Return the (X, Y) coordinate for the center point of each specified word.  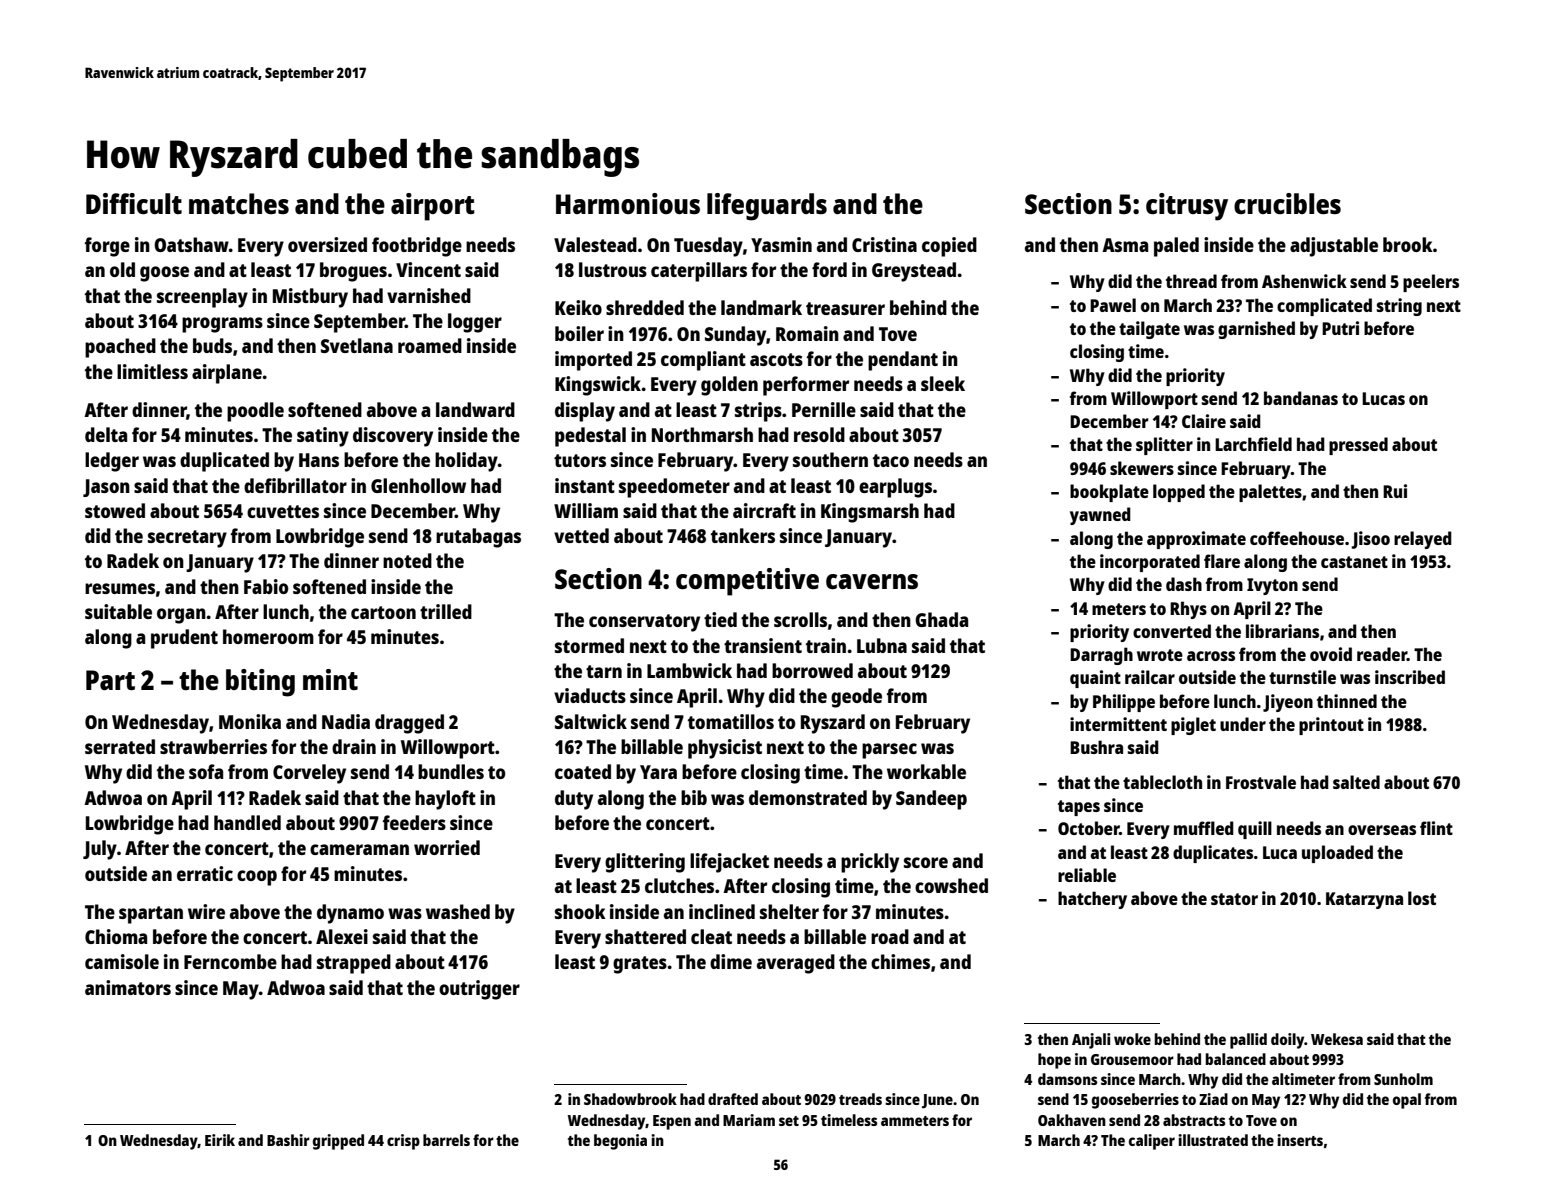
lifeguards (767, 207)
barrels (446, 1140)
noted (407, 560)
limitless (152, 371)
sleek (943, 383)
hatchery (1092, 900)
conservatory (644, 623)
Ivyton (1272, 586)
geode (856, 698)
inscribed (1410, 677)
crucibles (1287, 203)
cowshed (951, 885)
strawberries (213, 746)
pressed (1358, 446)
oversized (327, 244)
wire (206, 911)
